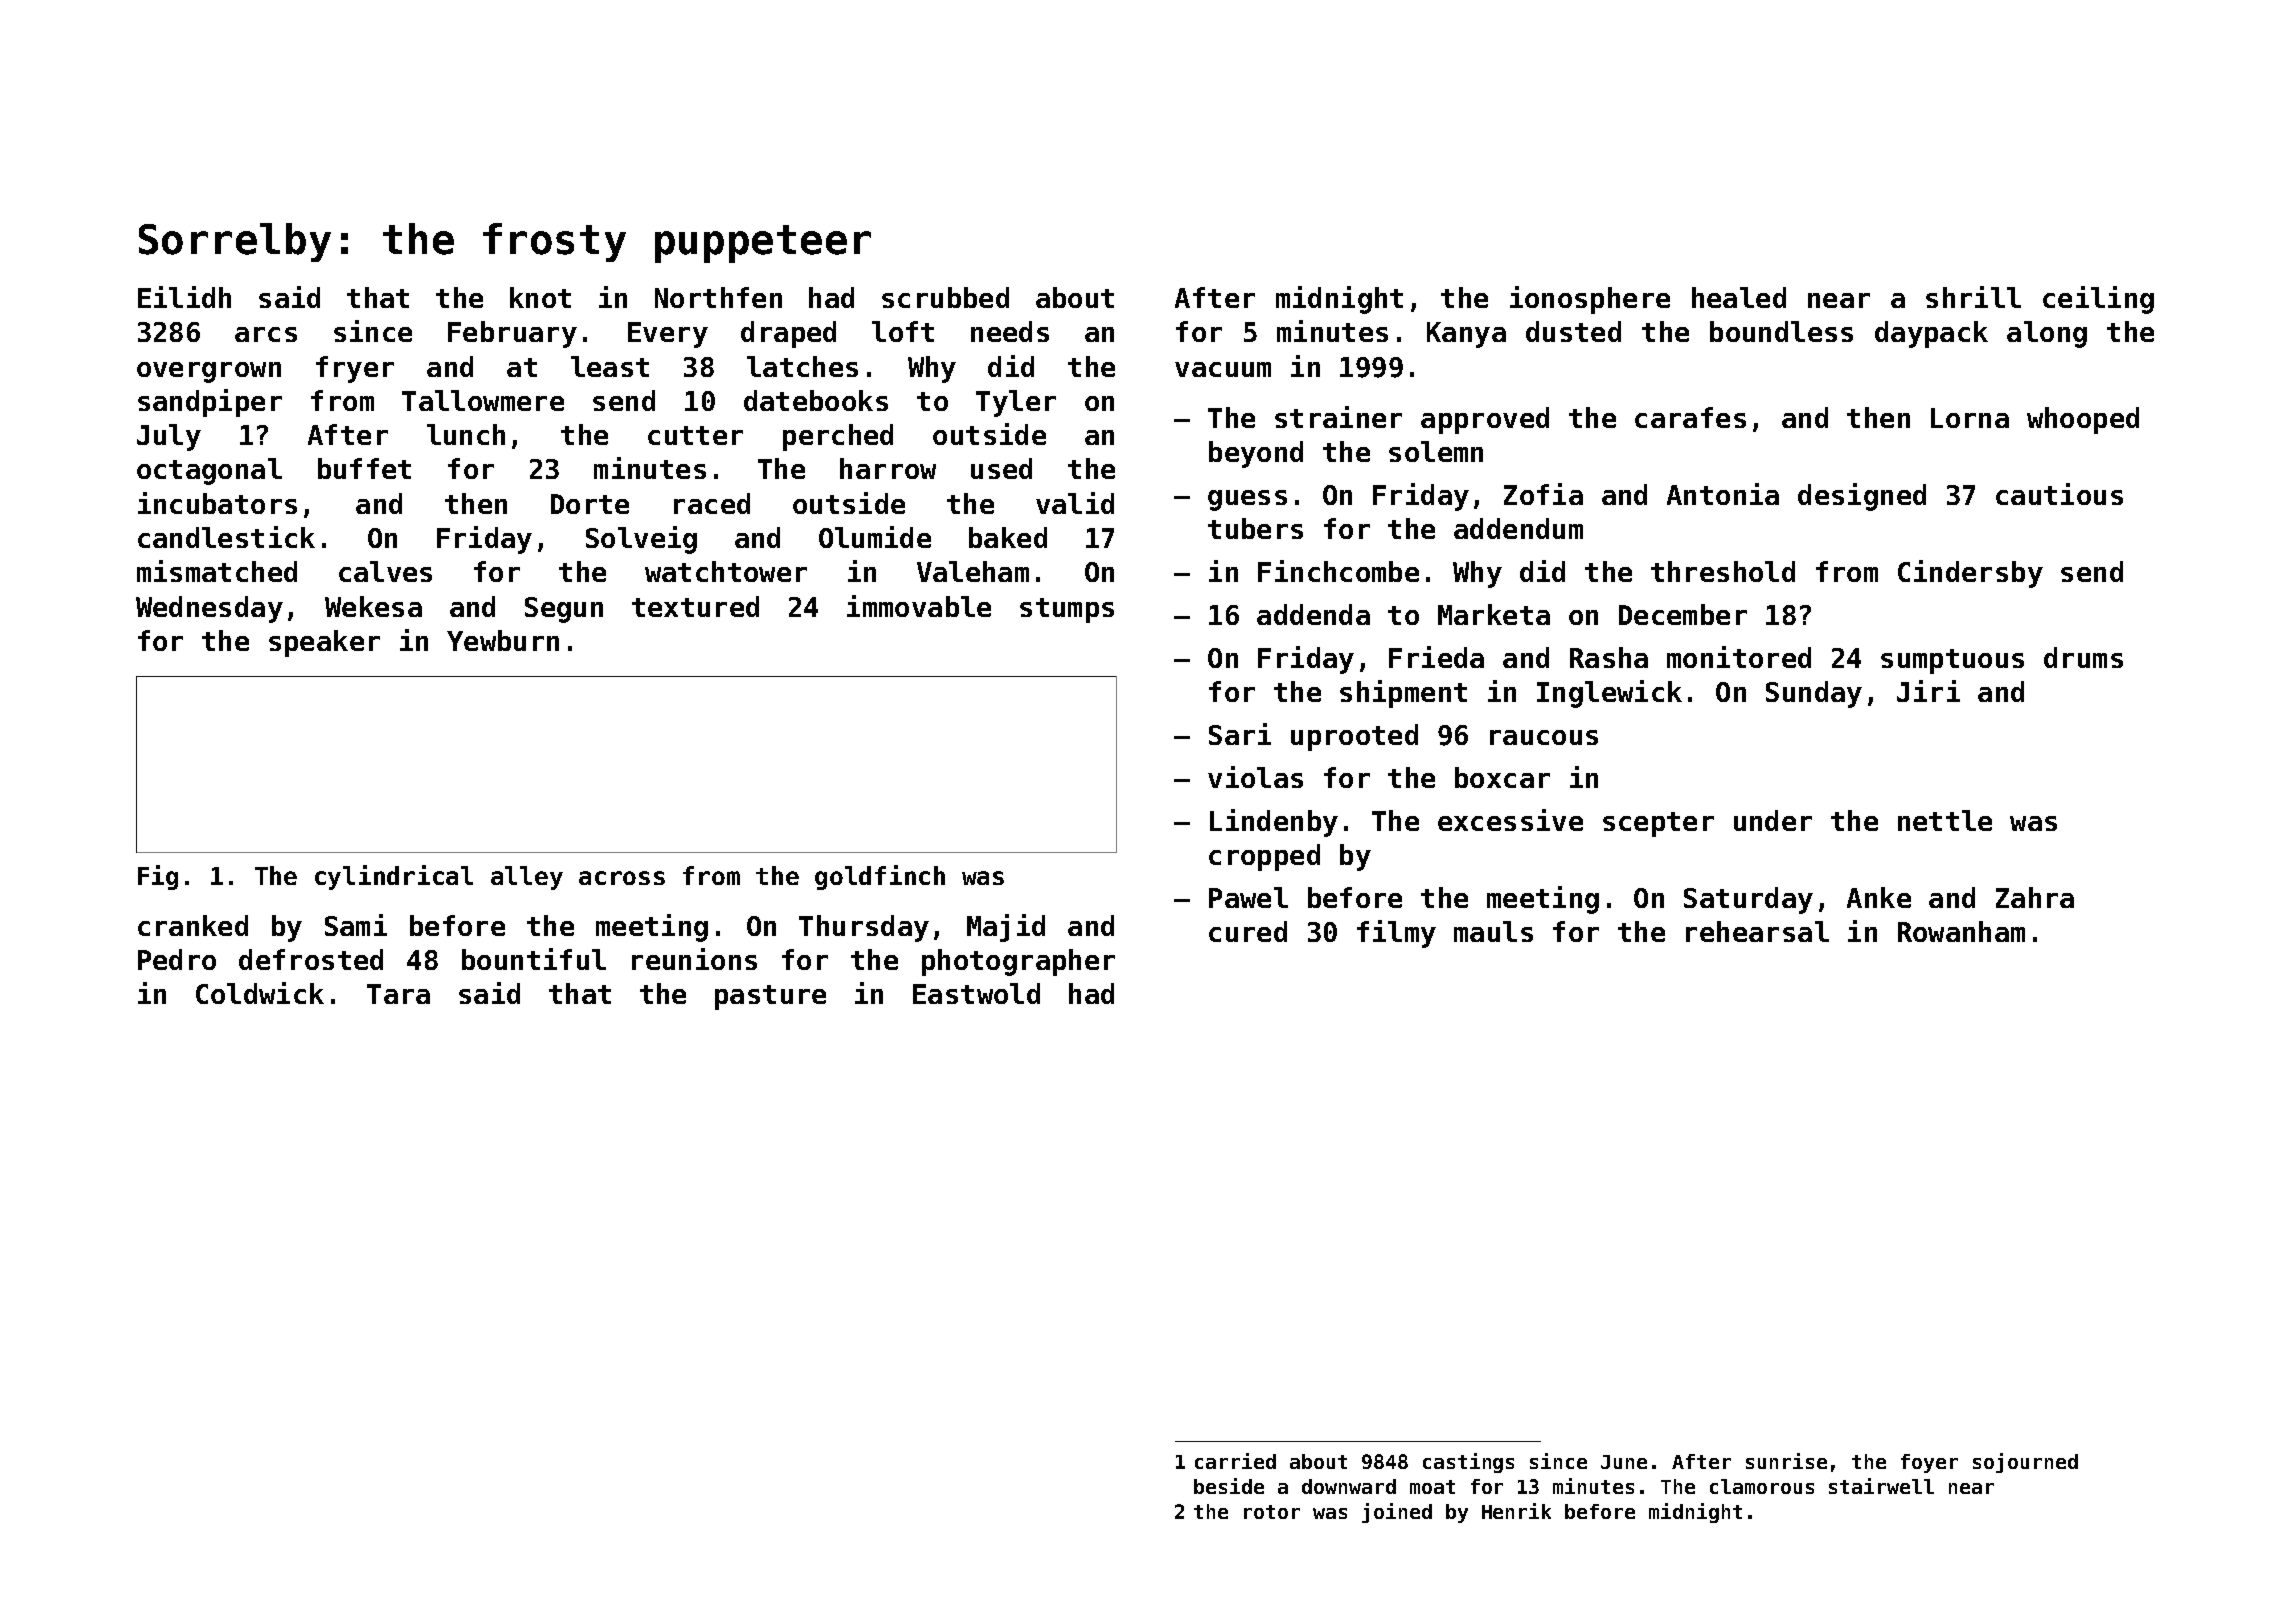  What do you see at coordinates (1468, 1463) in the image?
I see `castings` at bounding box center [1468, 1463].
